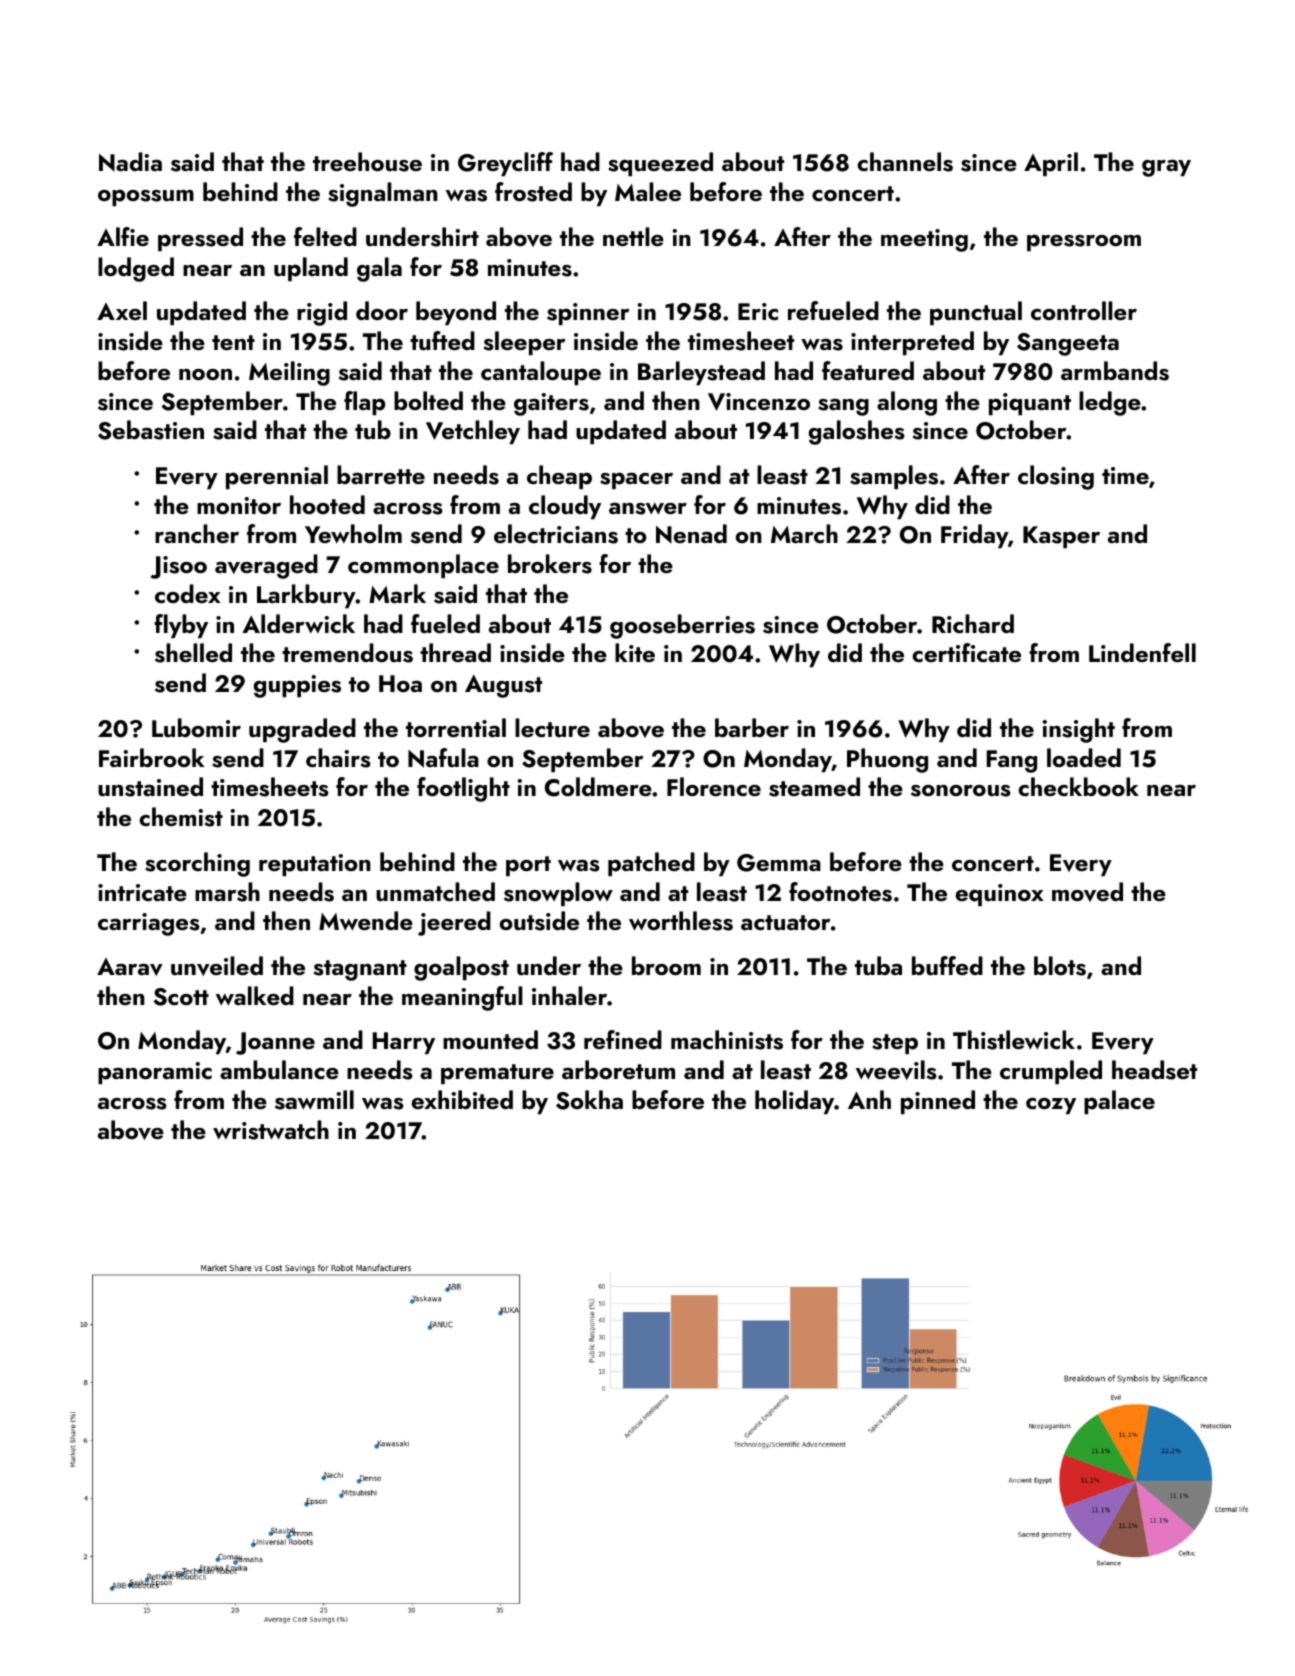 The image size is (1295, 1676). I want to click on squeezed, so click(660, 164).
